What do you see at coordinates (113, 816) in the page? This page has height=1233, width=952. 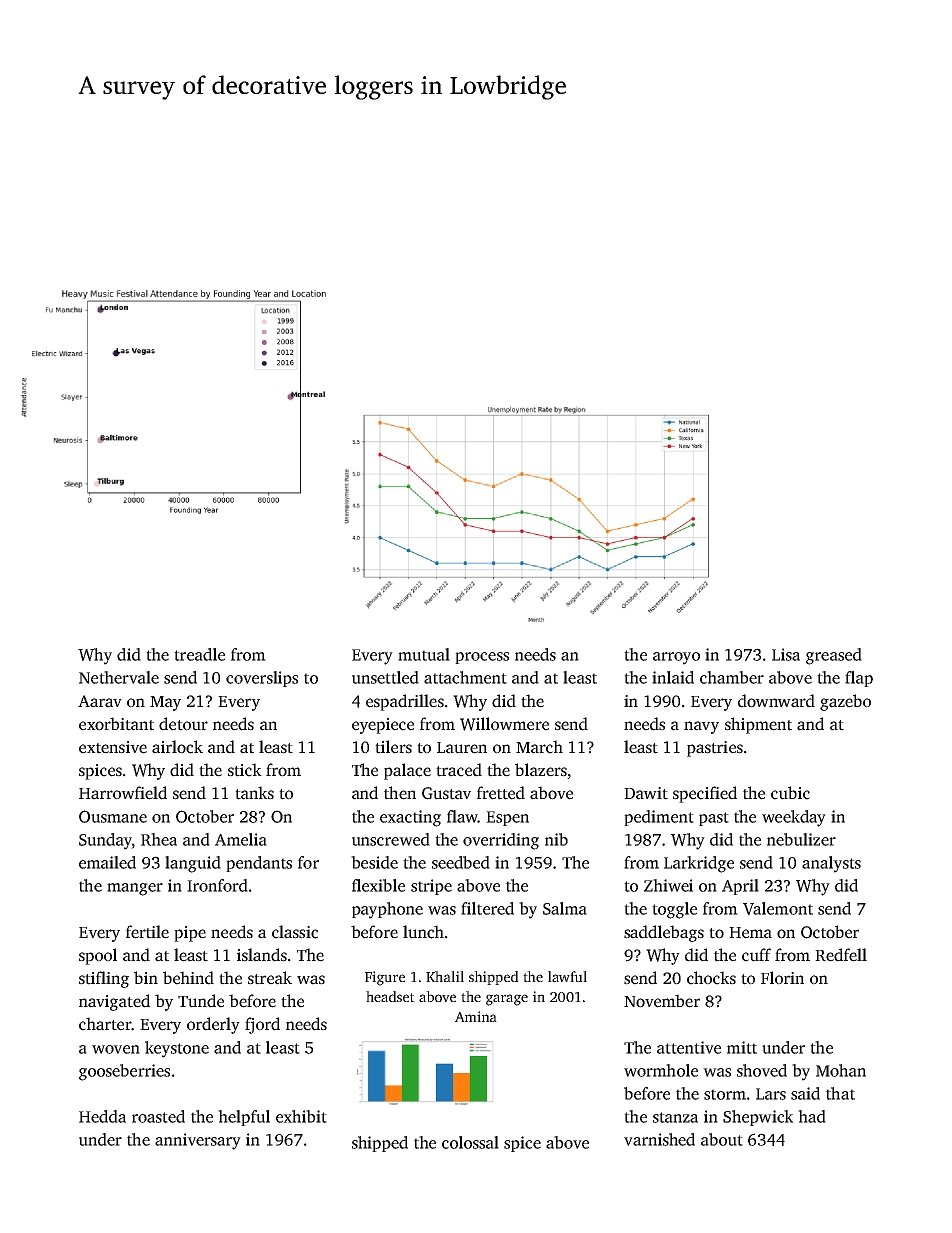 I see `Ousmane` at bounding box center [113, 816].
